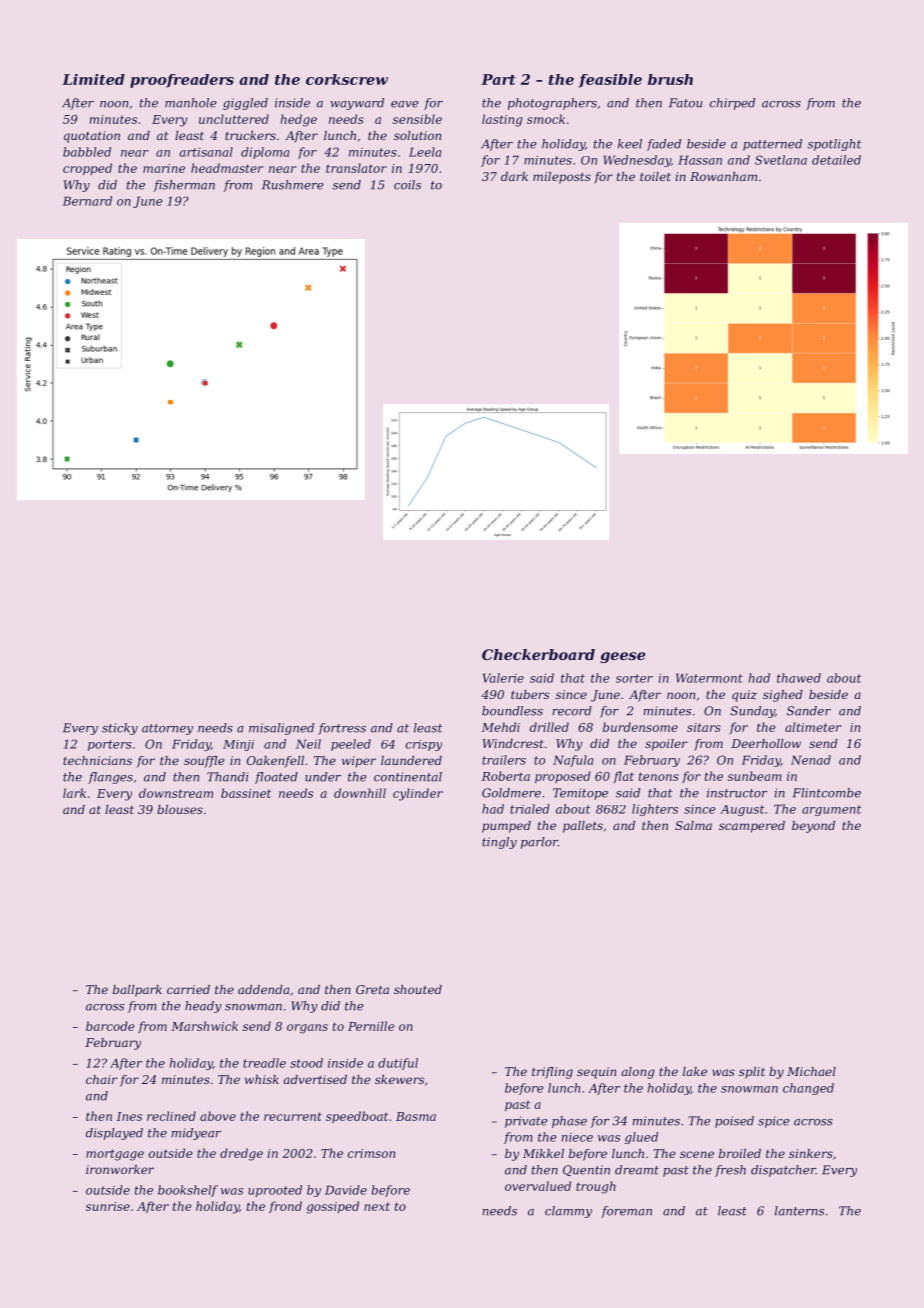 The image size is (924, 1308). I want to click on Mikkel, so click(543, 1153).
